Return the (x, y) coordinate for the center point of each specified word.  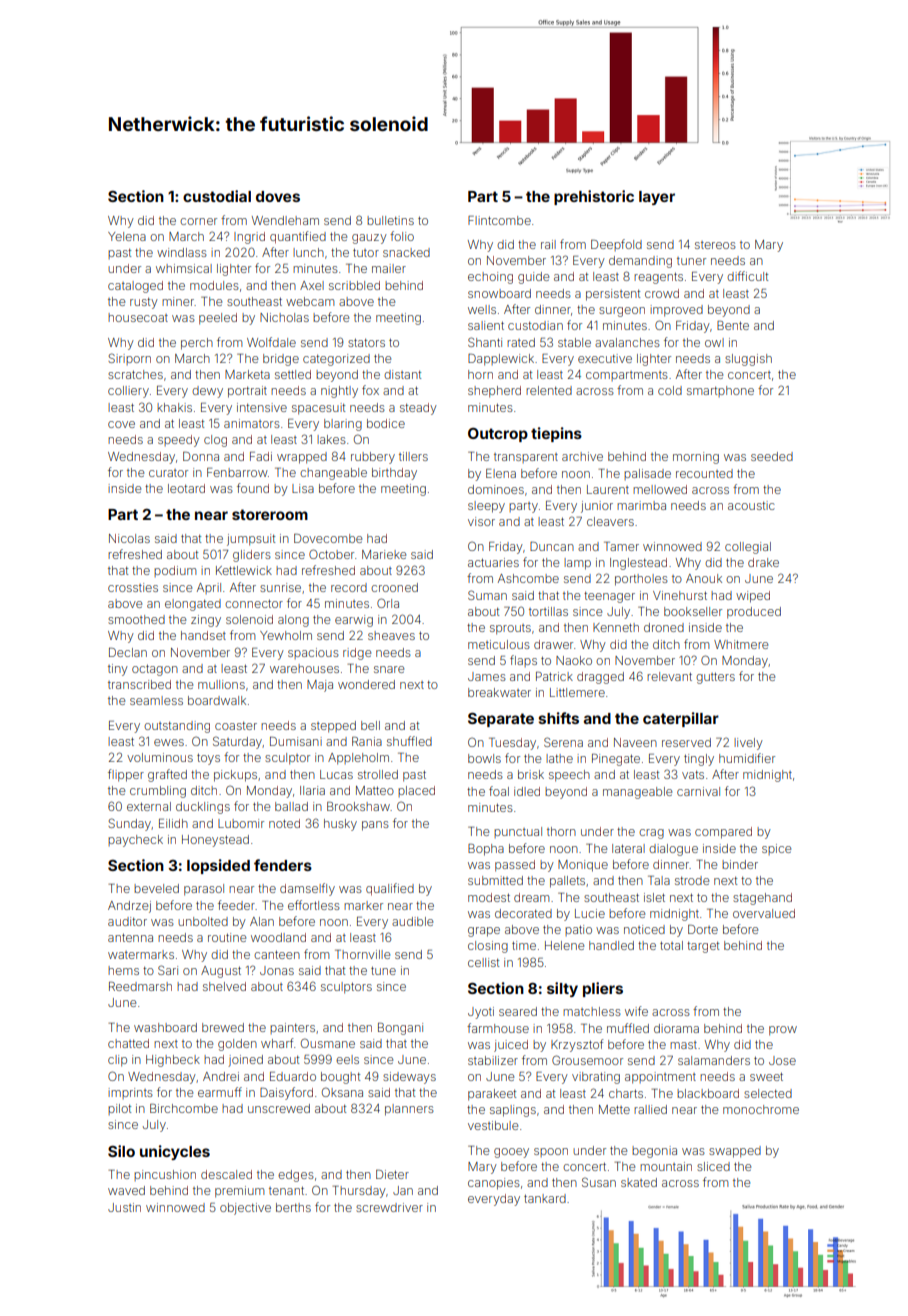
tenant (286, 1190)
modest (489, 897)
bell (370, 725)
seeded (772, 456)
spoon (551, 1152)
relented (549, 390)
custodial (217, 196)
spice (776, 849)
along (293, 621)
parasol (204, 890)
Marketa (247, 374)
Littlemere (577, 692)
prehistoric (594, 197)
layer (657, 198)
